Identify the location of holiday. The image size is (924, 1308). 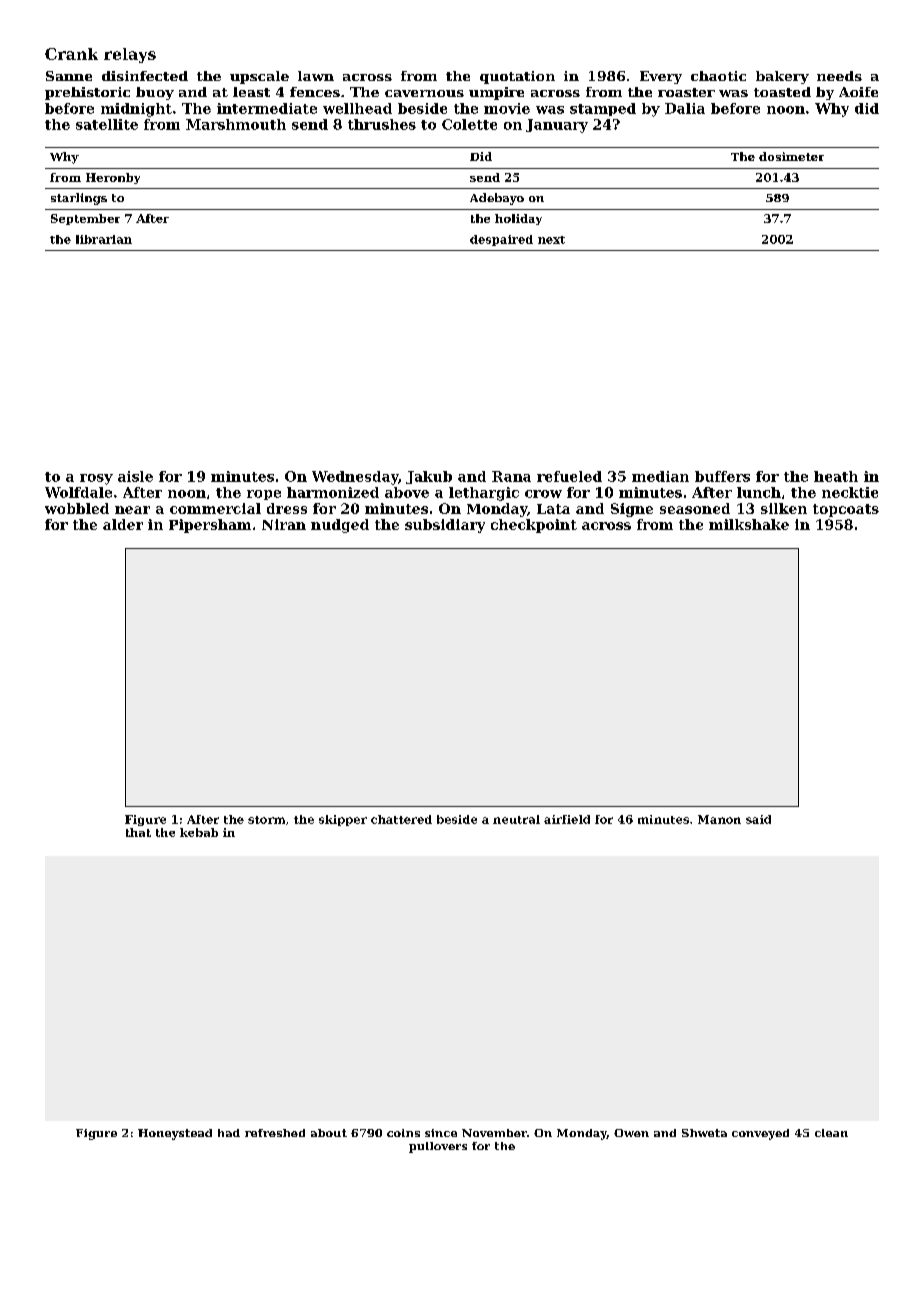
(518, 219).
